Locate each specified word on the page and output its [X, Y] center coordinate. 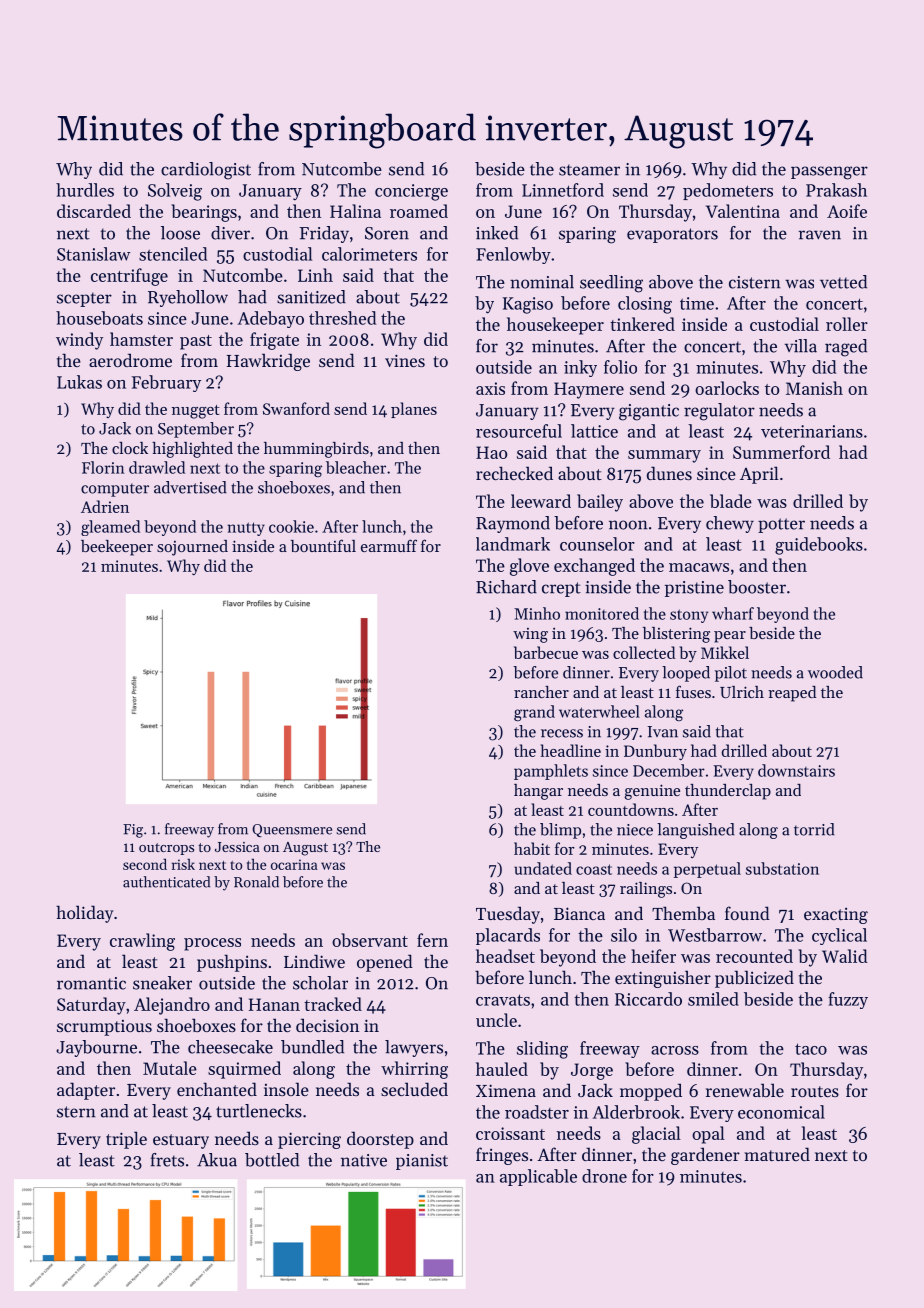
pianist [422, 1162]
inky [580, 368]
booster [757, 587]
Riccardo [648, 999]
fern [432, 940]
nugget [196, 412]
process [212, 944]
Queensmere [292, 830]
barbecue [546, 652]
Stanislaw [93, 254]
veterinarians [812, 431]
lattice [594, 431]
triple [126, 1140]
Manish [814, 388]
